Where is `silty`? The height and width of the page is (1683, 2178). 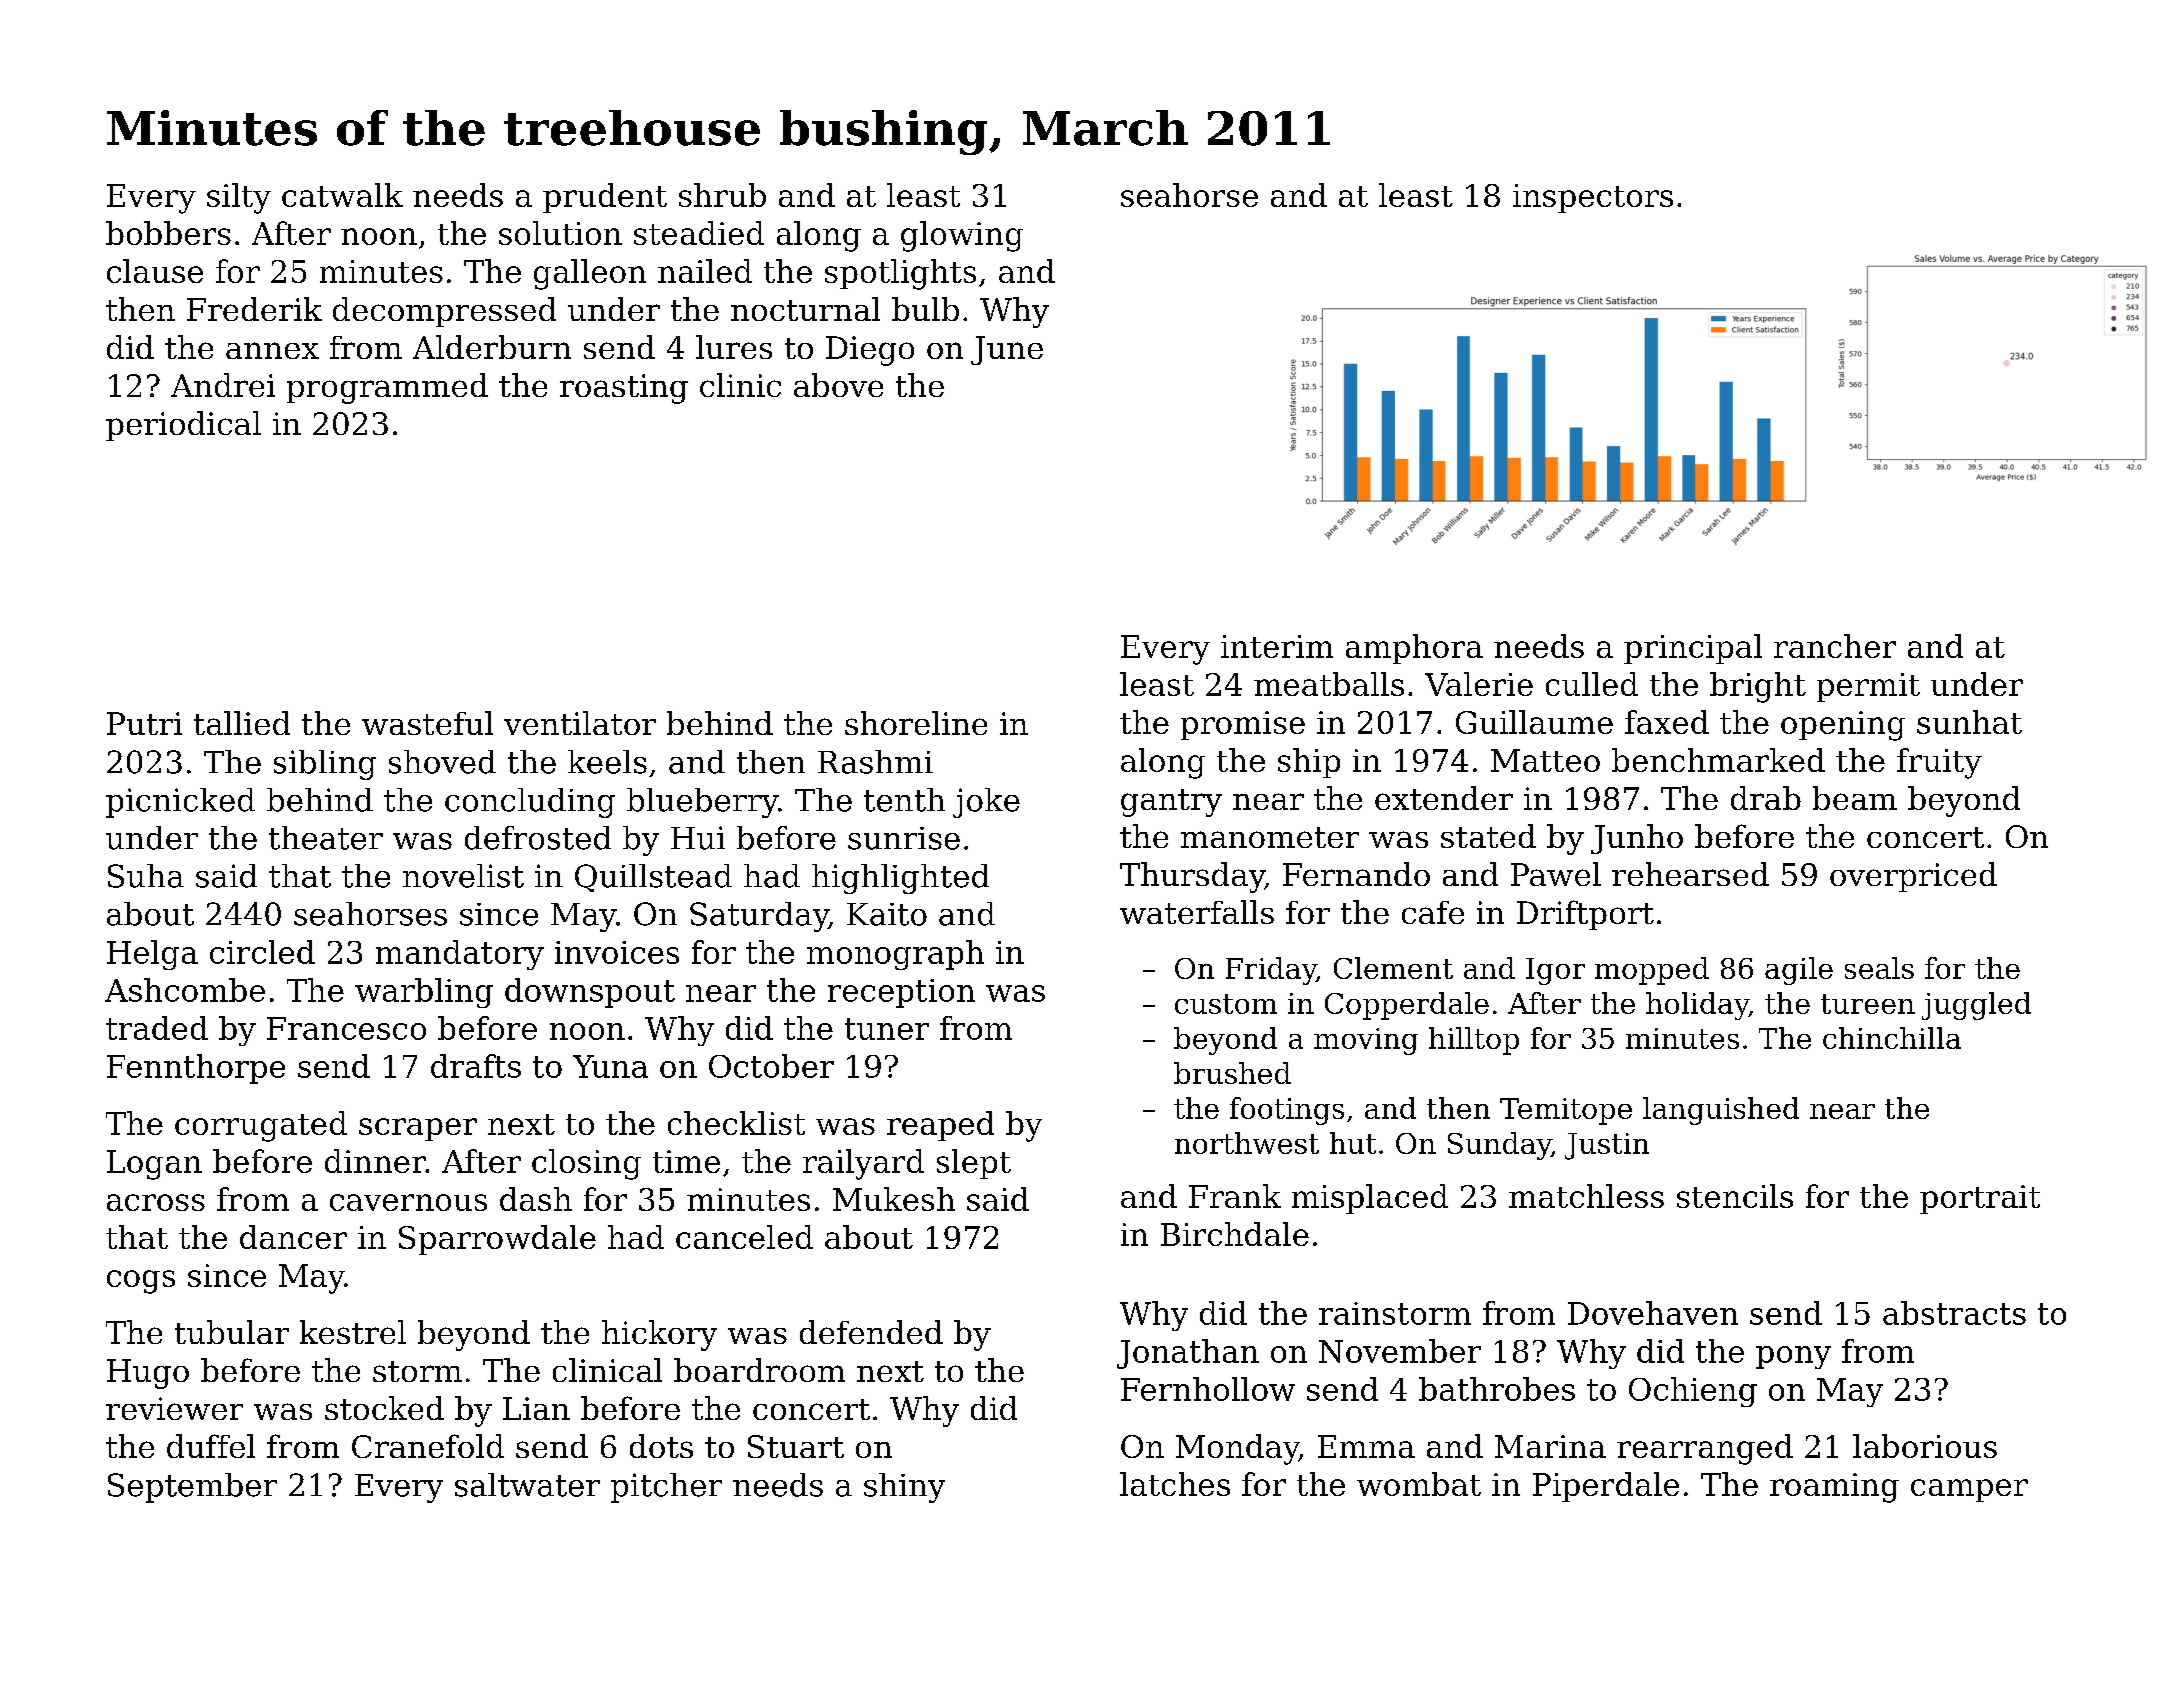 silty is located at coordinates (239, 198).
